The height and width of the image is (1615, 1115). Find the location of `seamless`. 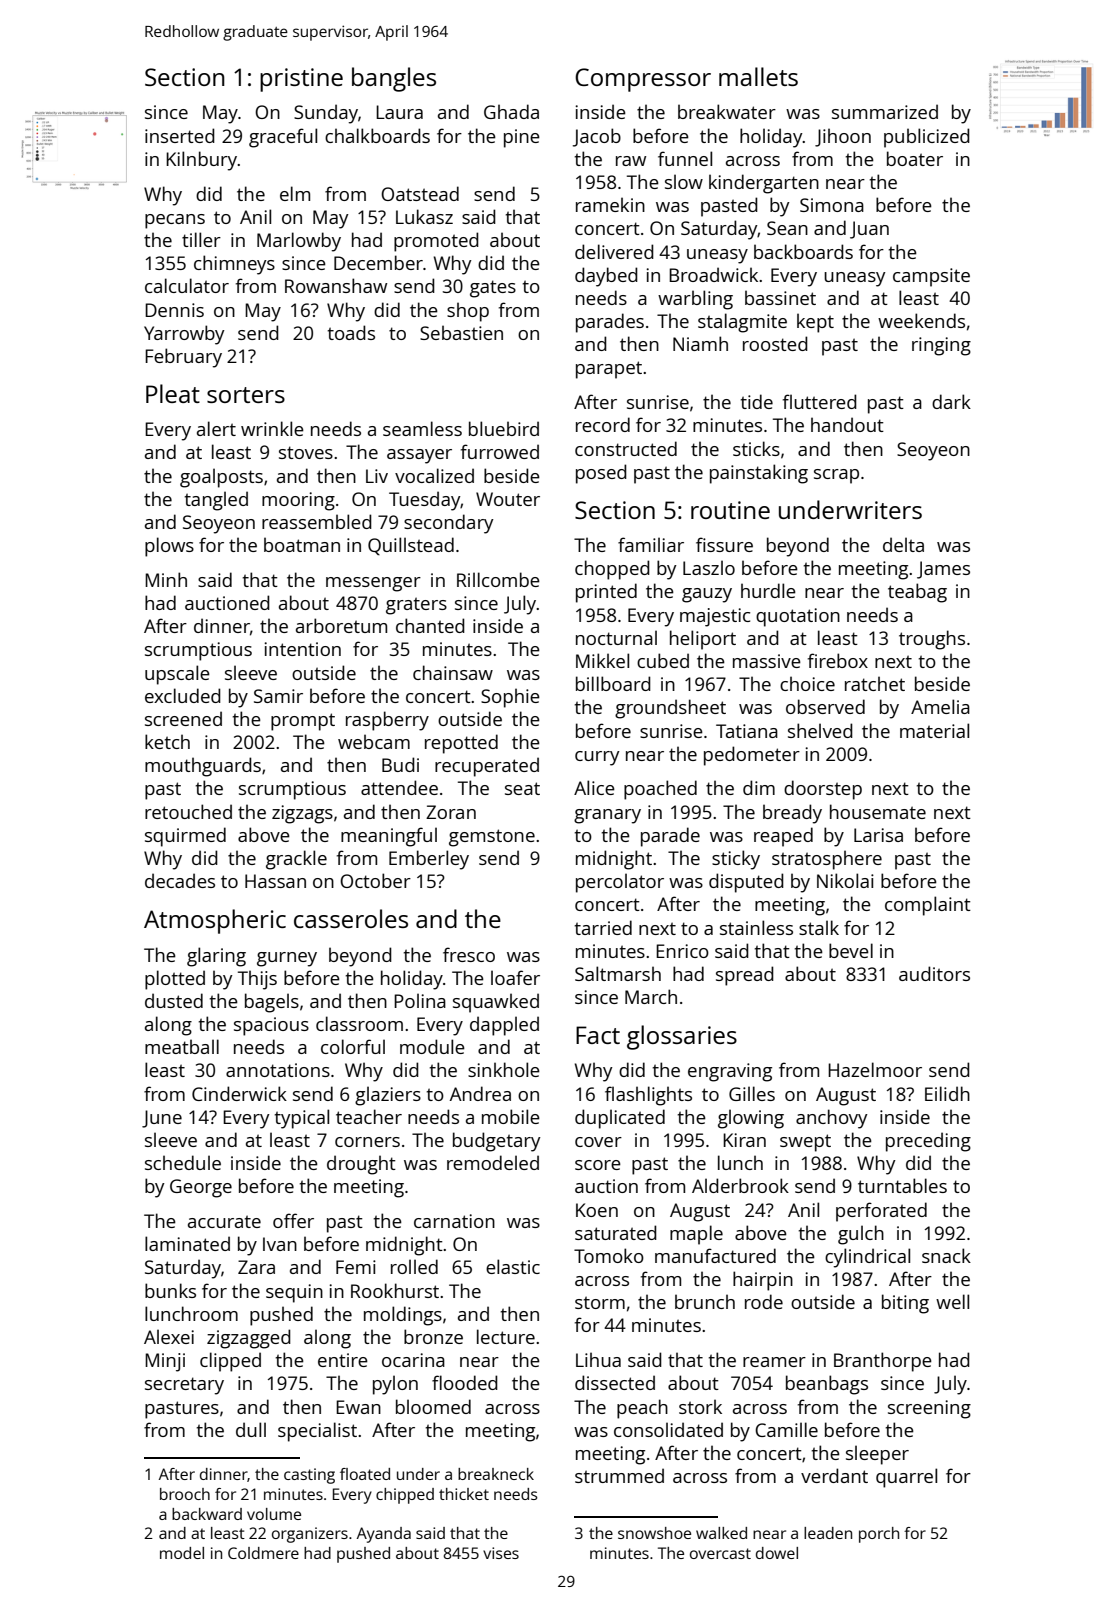

seamless is located at coordinates (422, 428).
